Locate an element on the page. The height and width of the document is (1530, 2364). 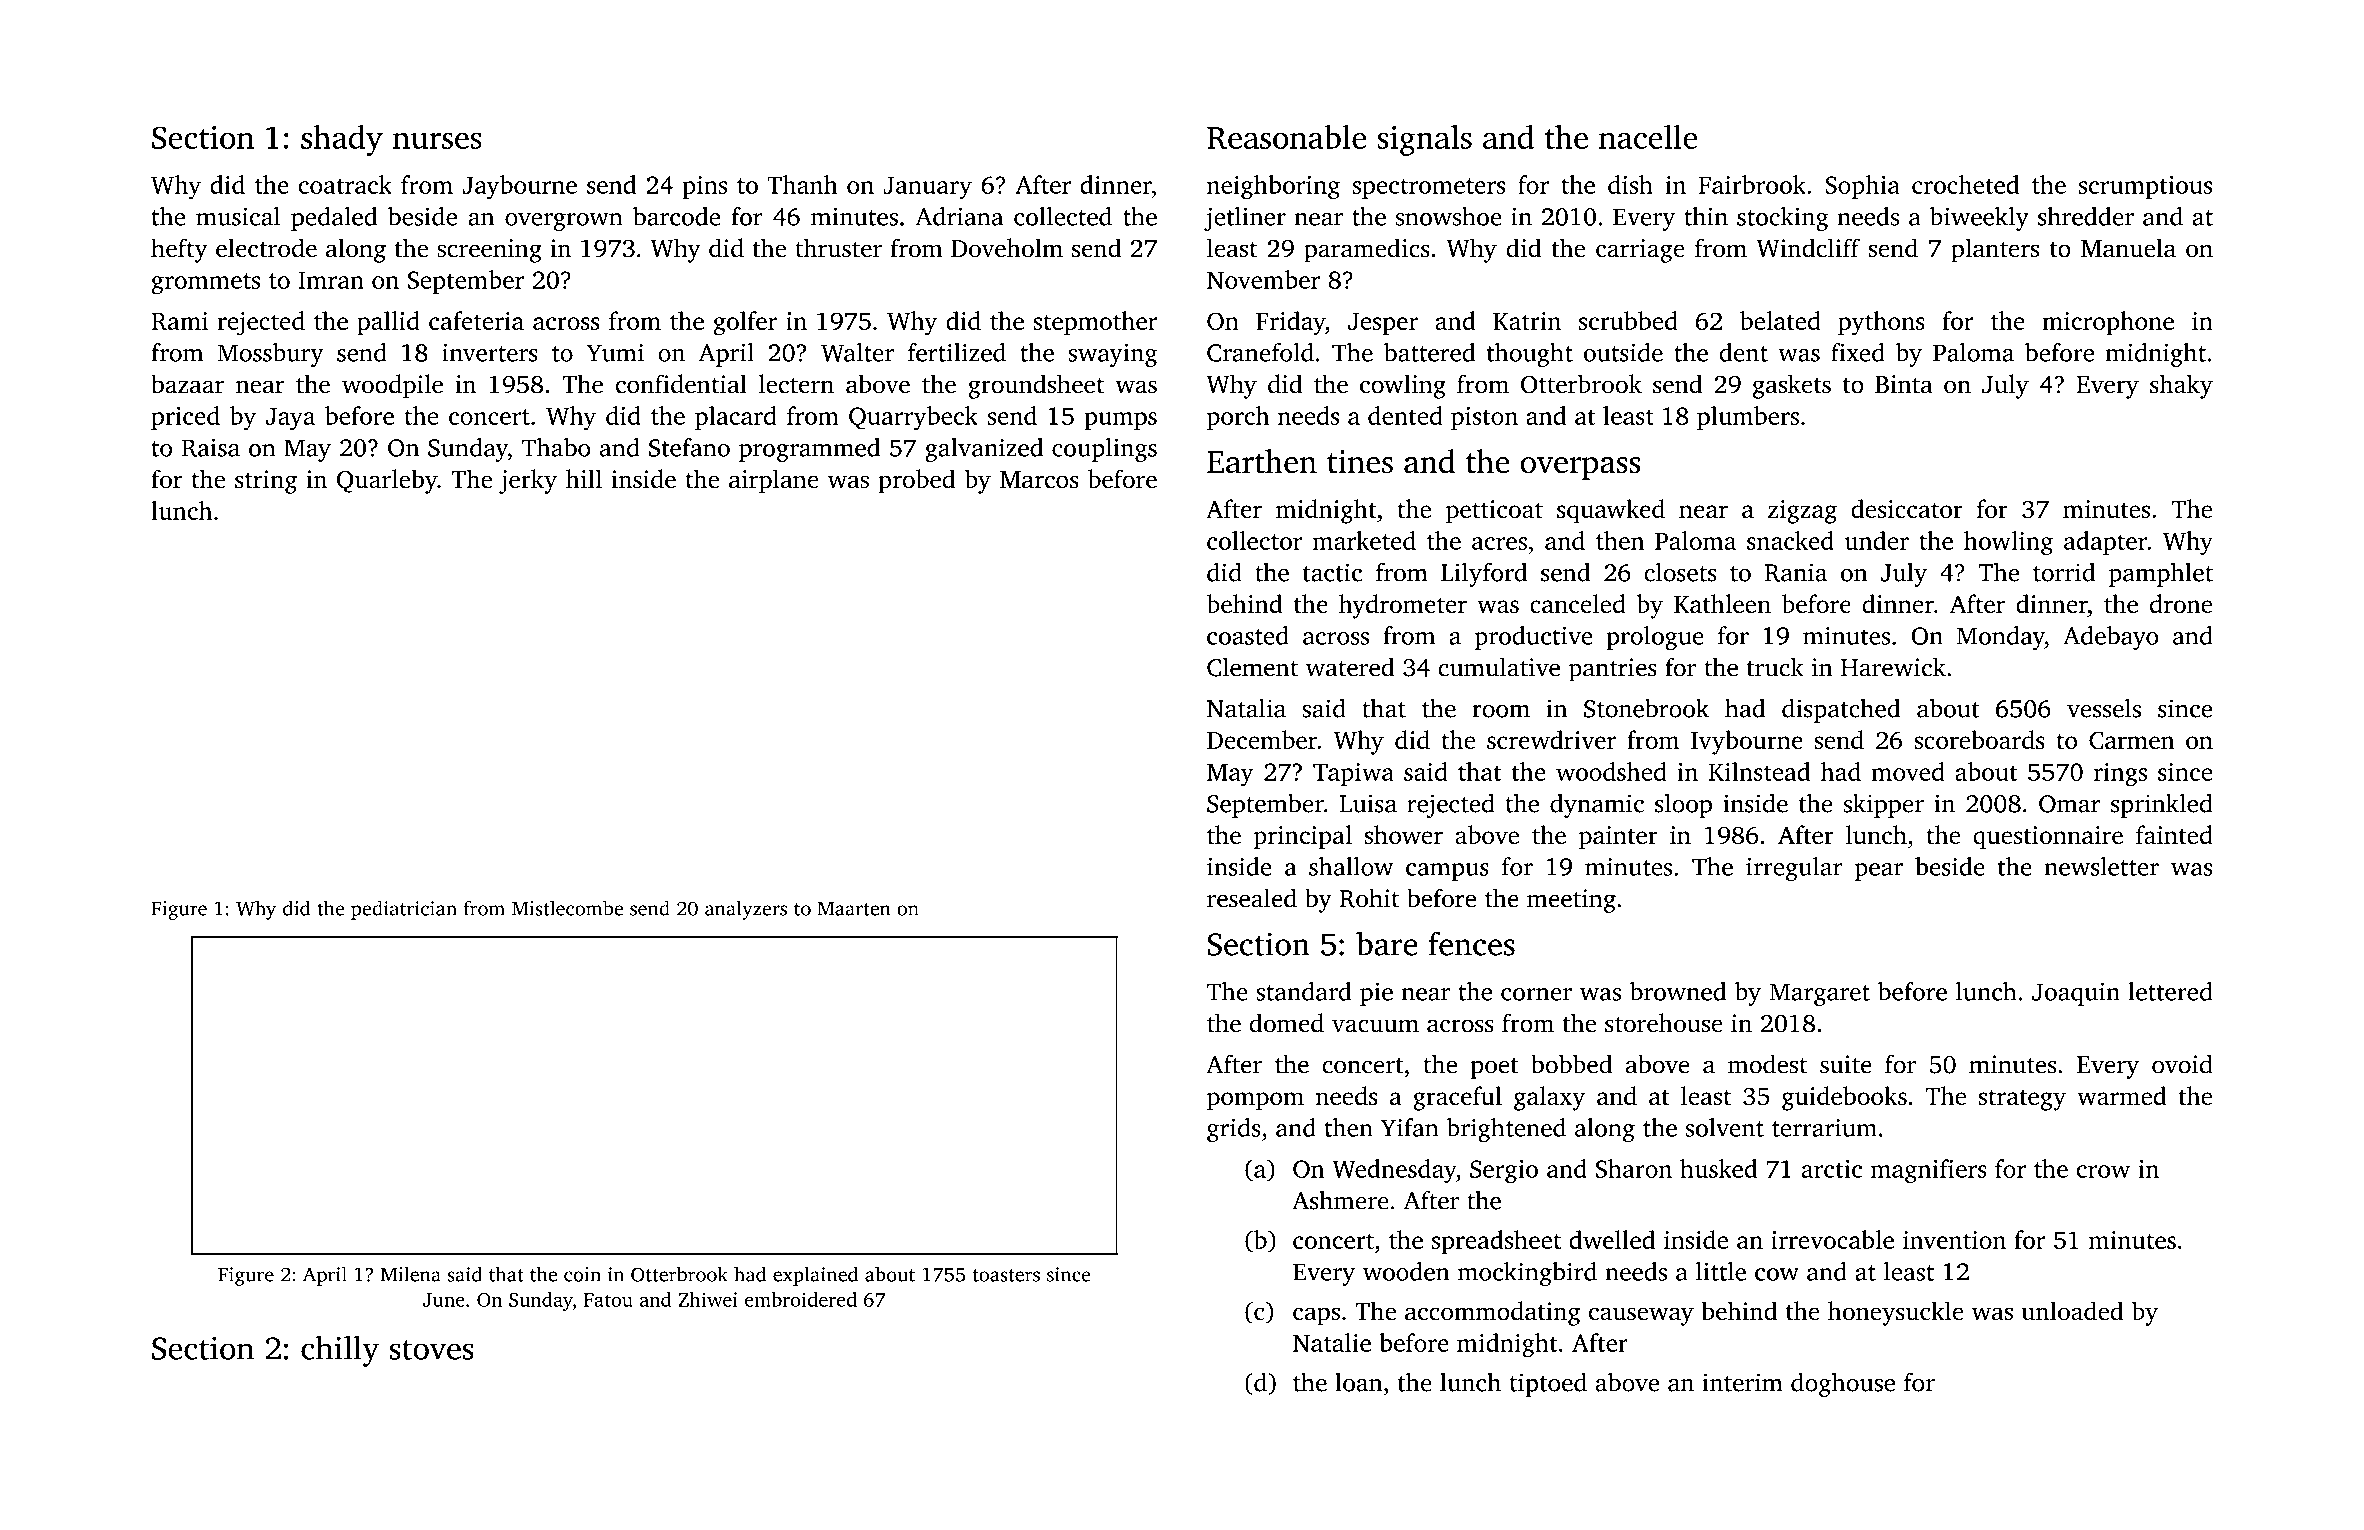
Joaquin is located at coordinates (2076, 994).
